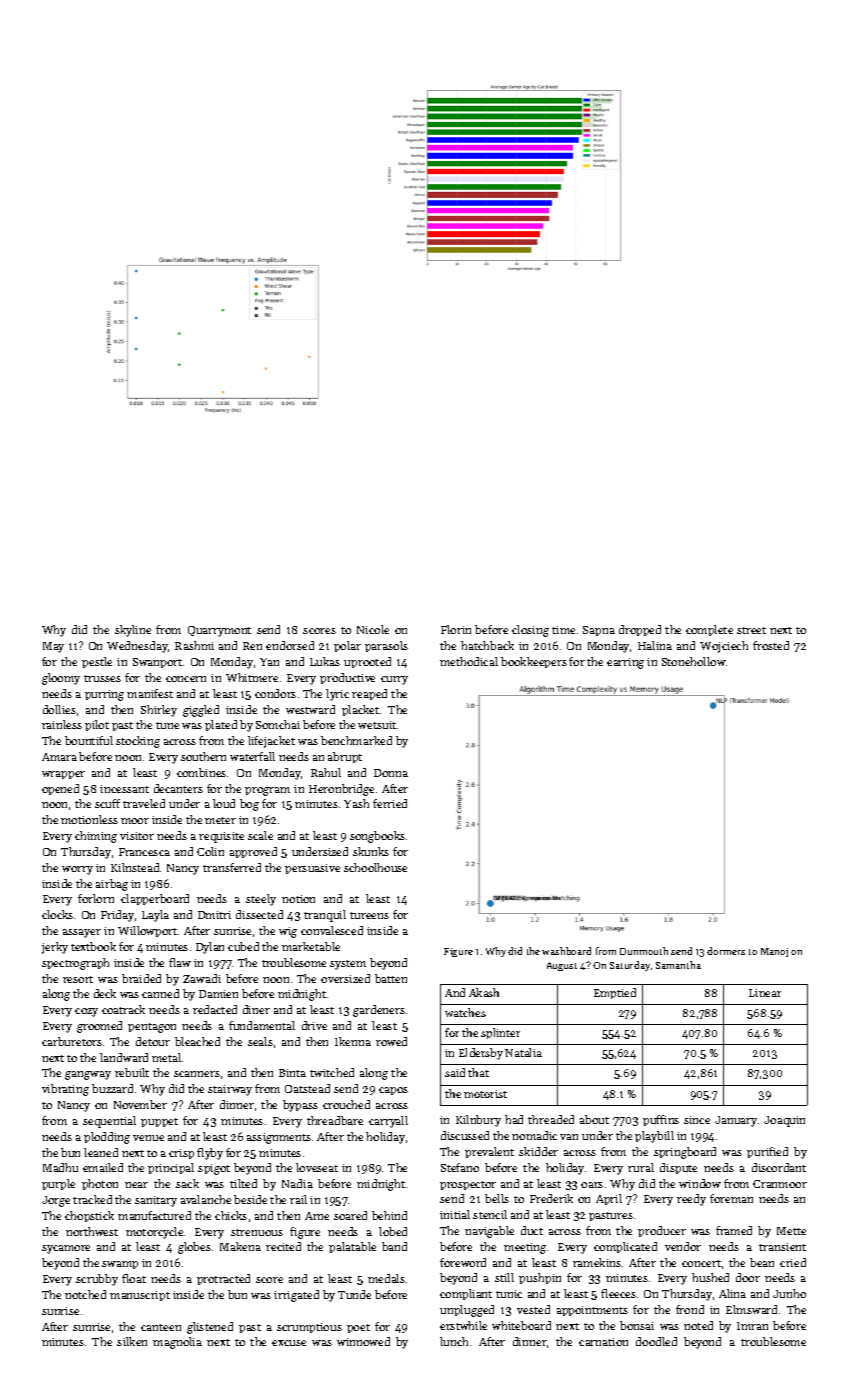 This screenshot has height=1400, width=849. I want to click on reedy, so click(691, 1200).
